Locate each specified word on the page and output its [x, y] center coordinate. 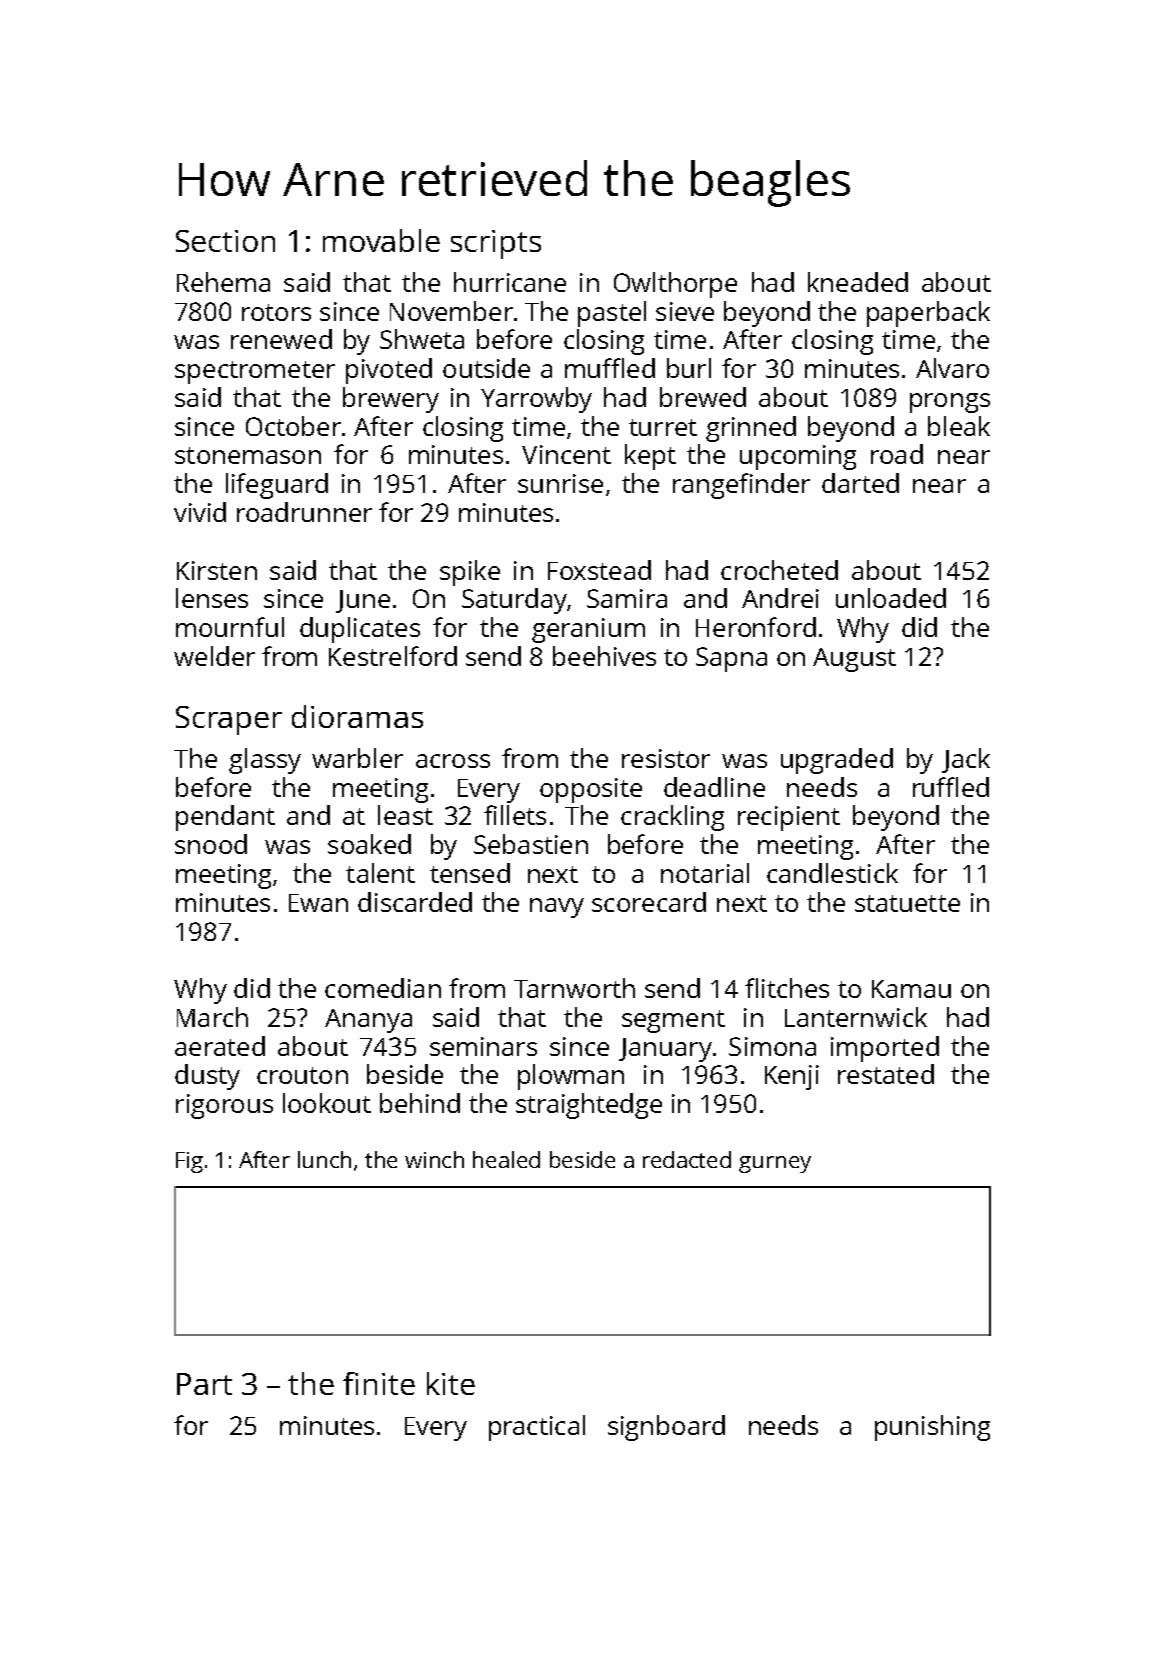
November [451, 311]
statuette [907, 903]
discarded [415, 902]
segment [673, 1021]
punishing [932, 1428]
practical [537, 1428]
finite [379, 1383]
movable [381, 240]
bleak [959, 426]
